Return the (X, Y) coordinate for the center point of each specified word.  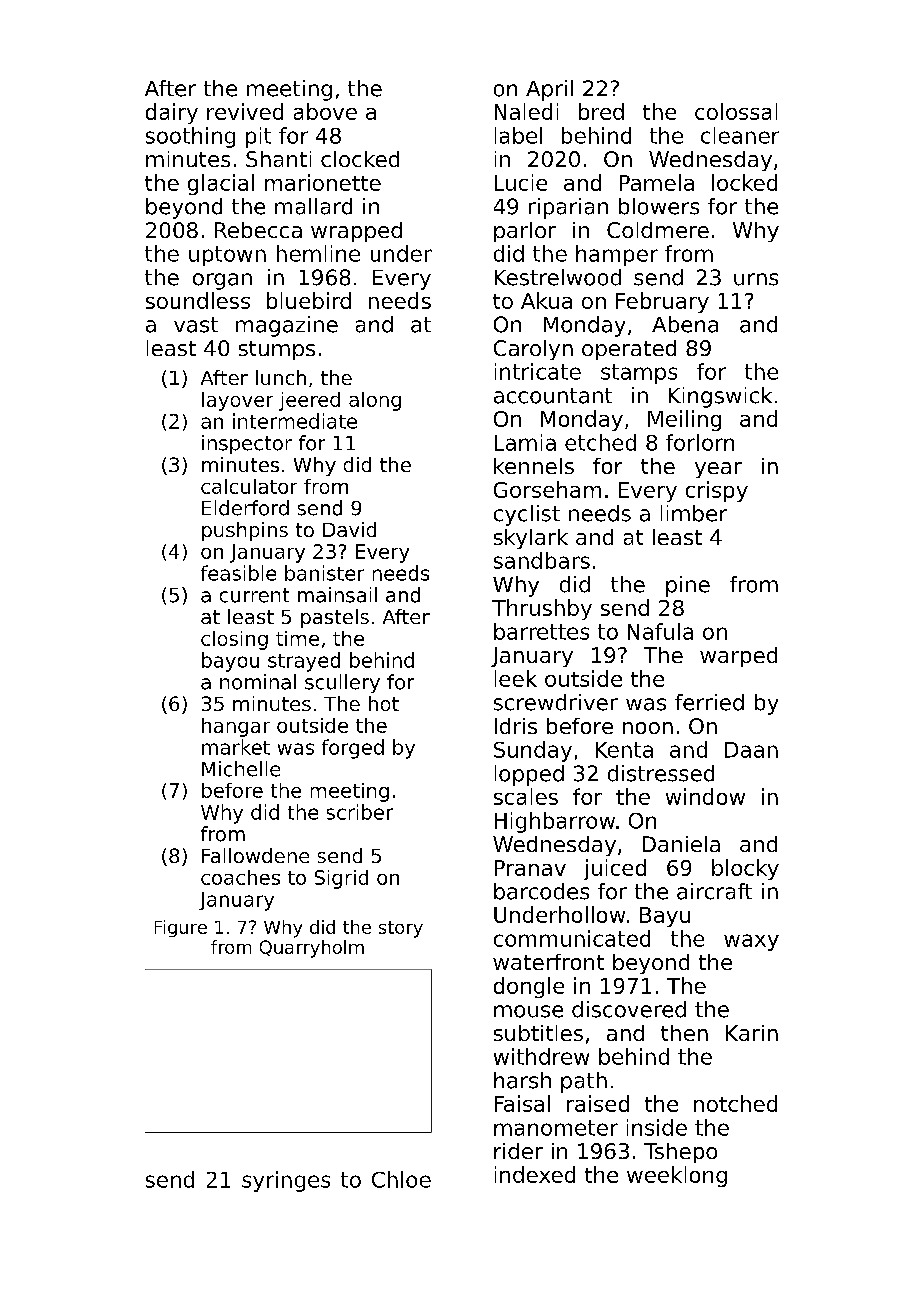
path (584, 1082)
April (549, 90)
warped (738, 657)
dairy (172, 113)
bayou (230, 662)
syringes (286, 1181)
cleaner (740, 135)
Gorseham (547, 489)
